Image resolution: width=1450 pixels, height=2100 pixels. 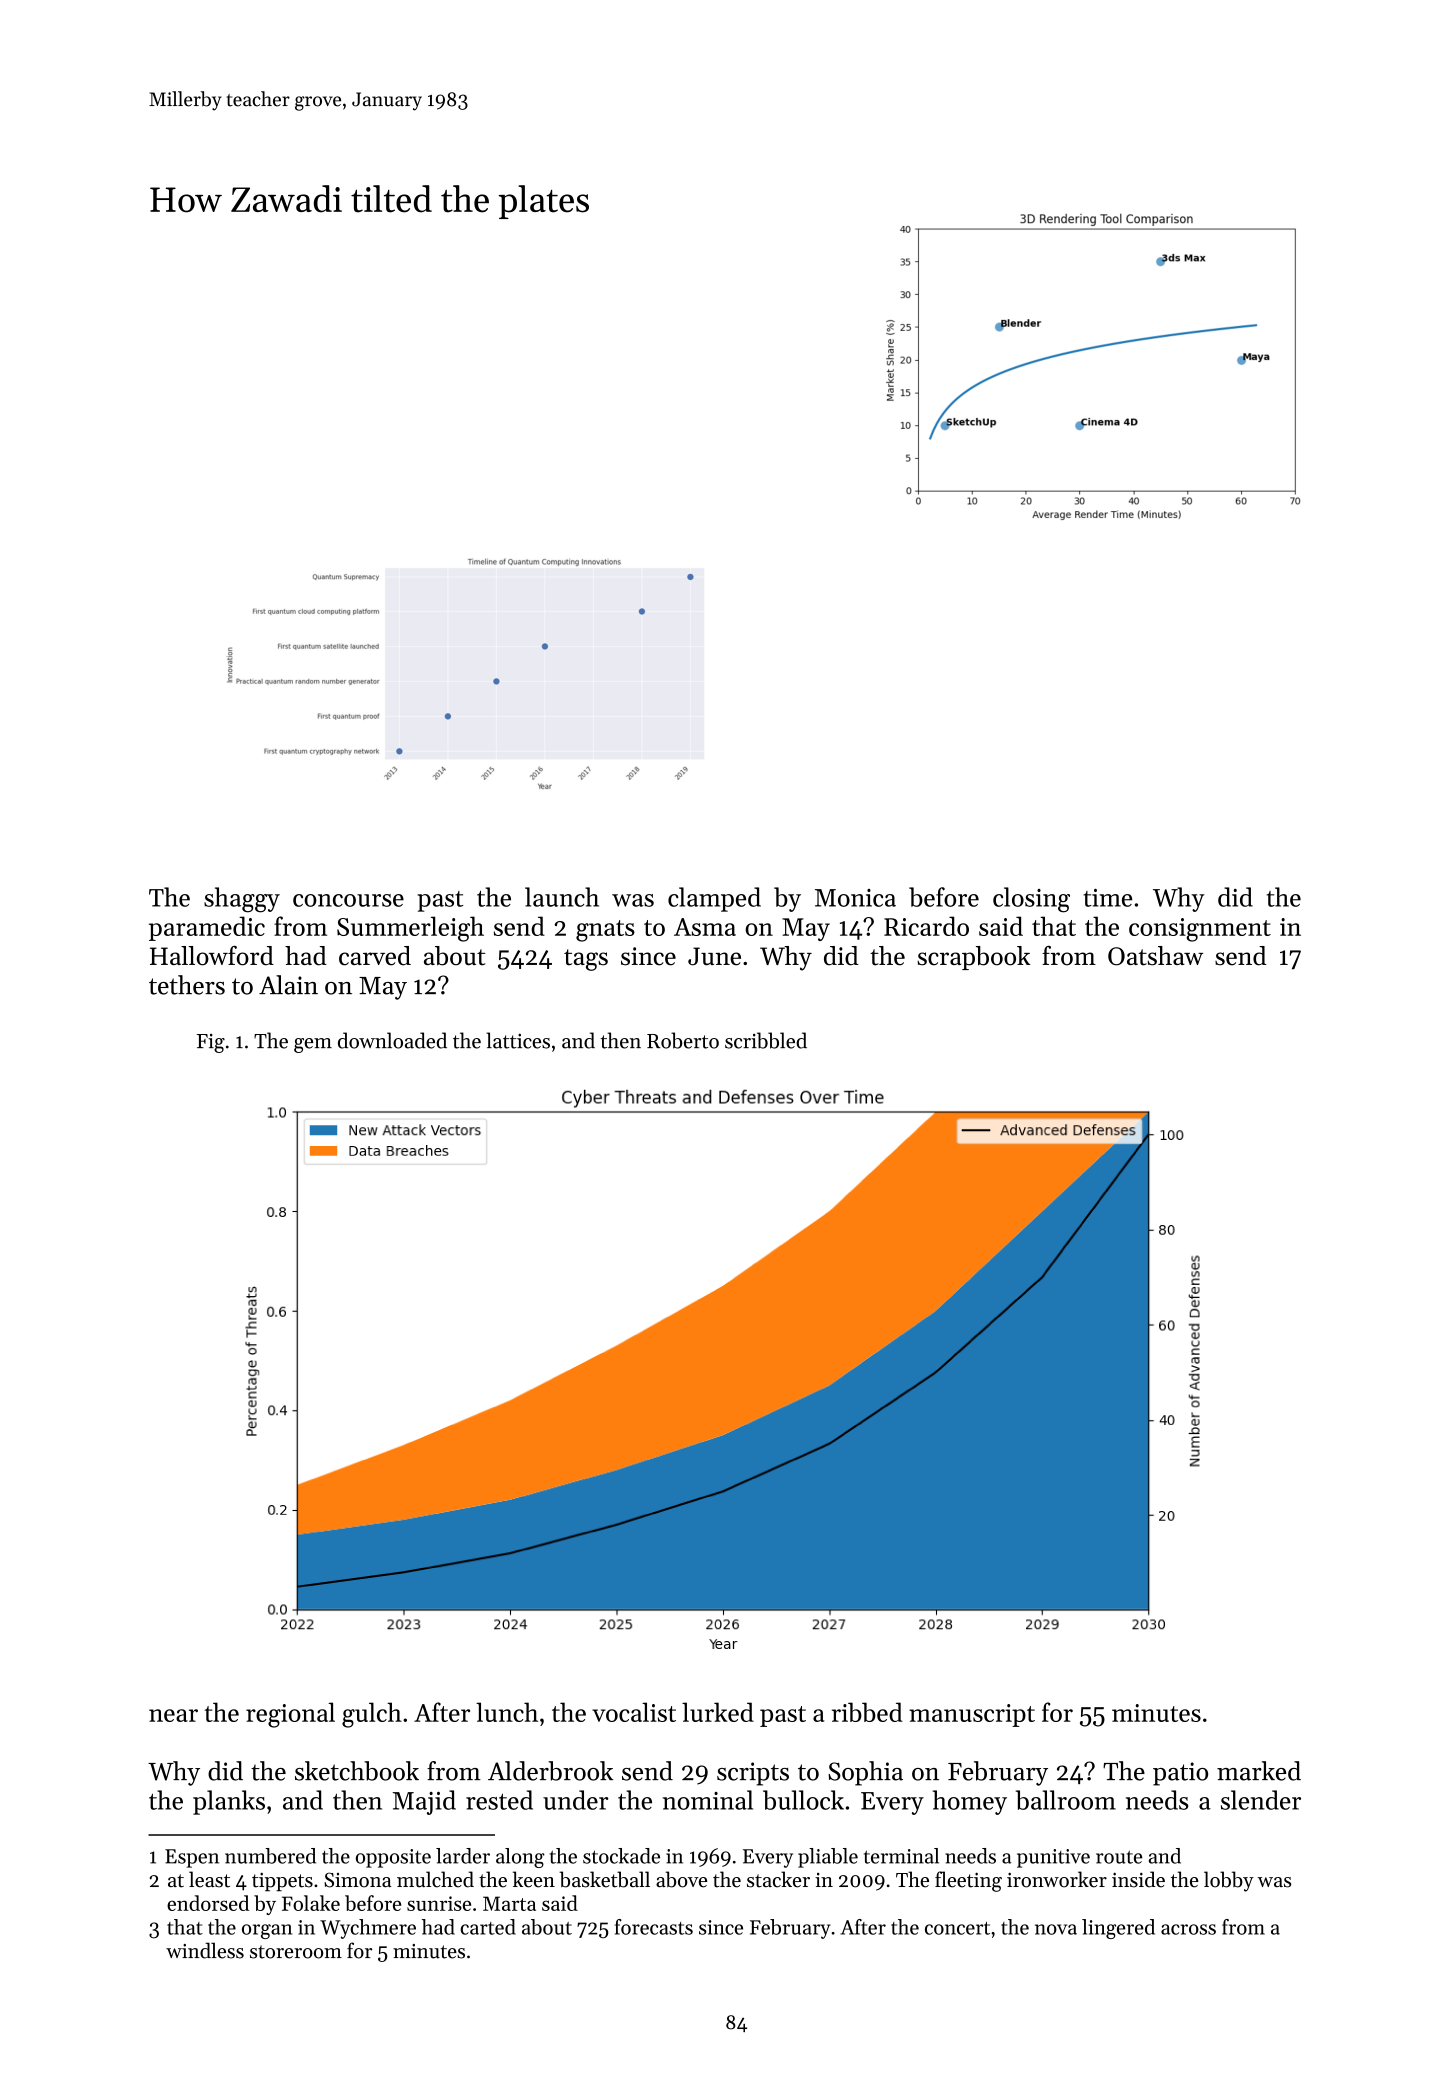 What do you see at coordinates (1155, 956) in the page?
I see `Oatshaw` at bounding box center [1155, 956].
